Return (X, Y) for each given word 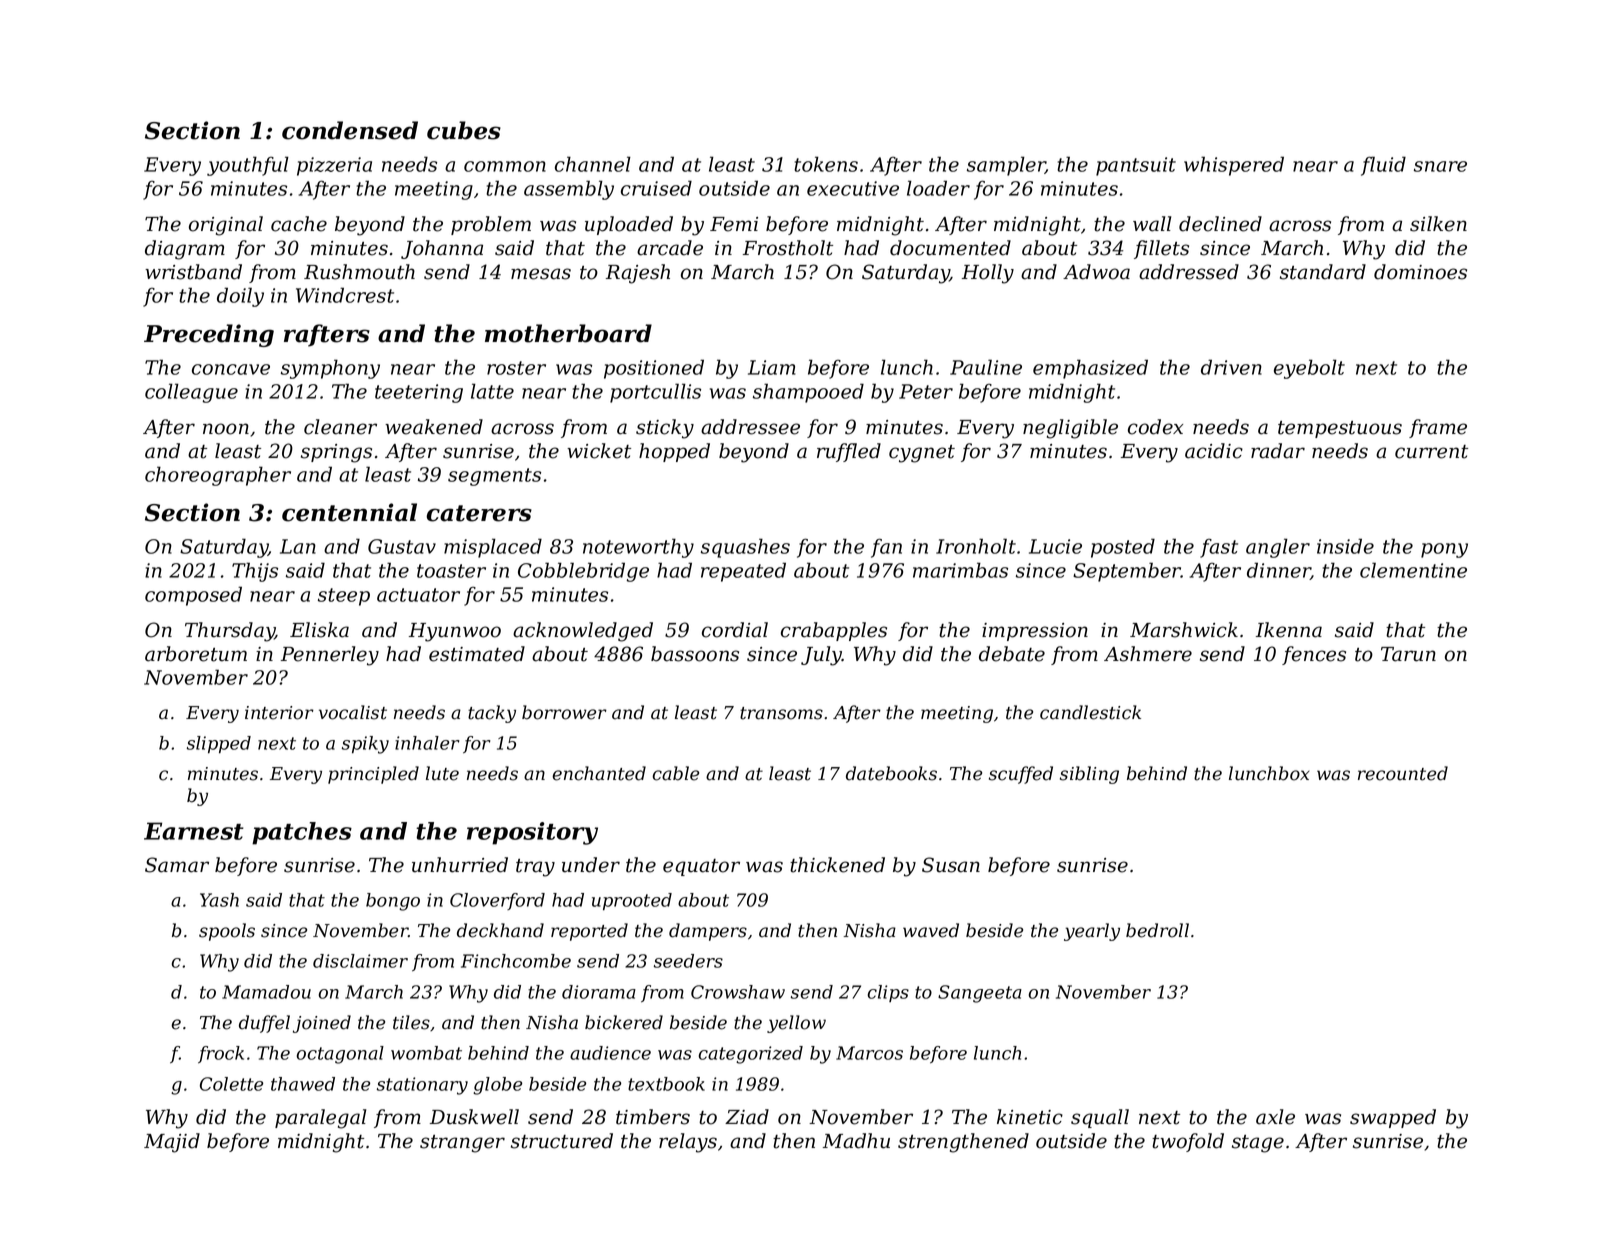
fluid (1383, 166)
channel (593, 164)
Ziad (747, 1117)
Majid (172, 1143)
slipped (219, 744)
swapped (1393, 1118)
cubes (464, 130)
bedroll (1157, 930)
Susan (951, 865)
